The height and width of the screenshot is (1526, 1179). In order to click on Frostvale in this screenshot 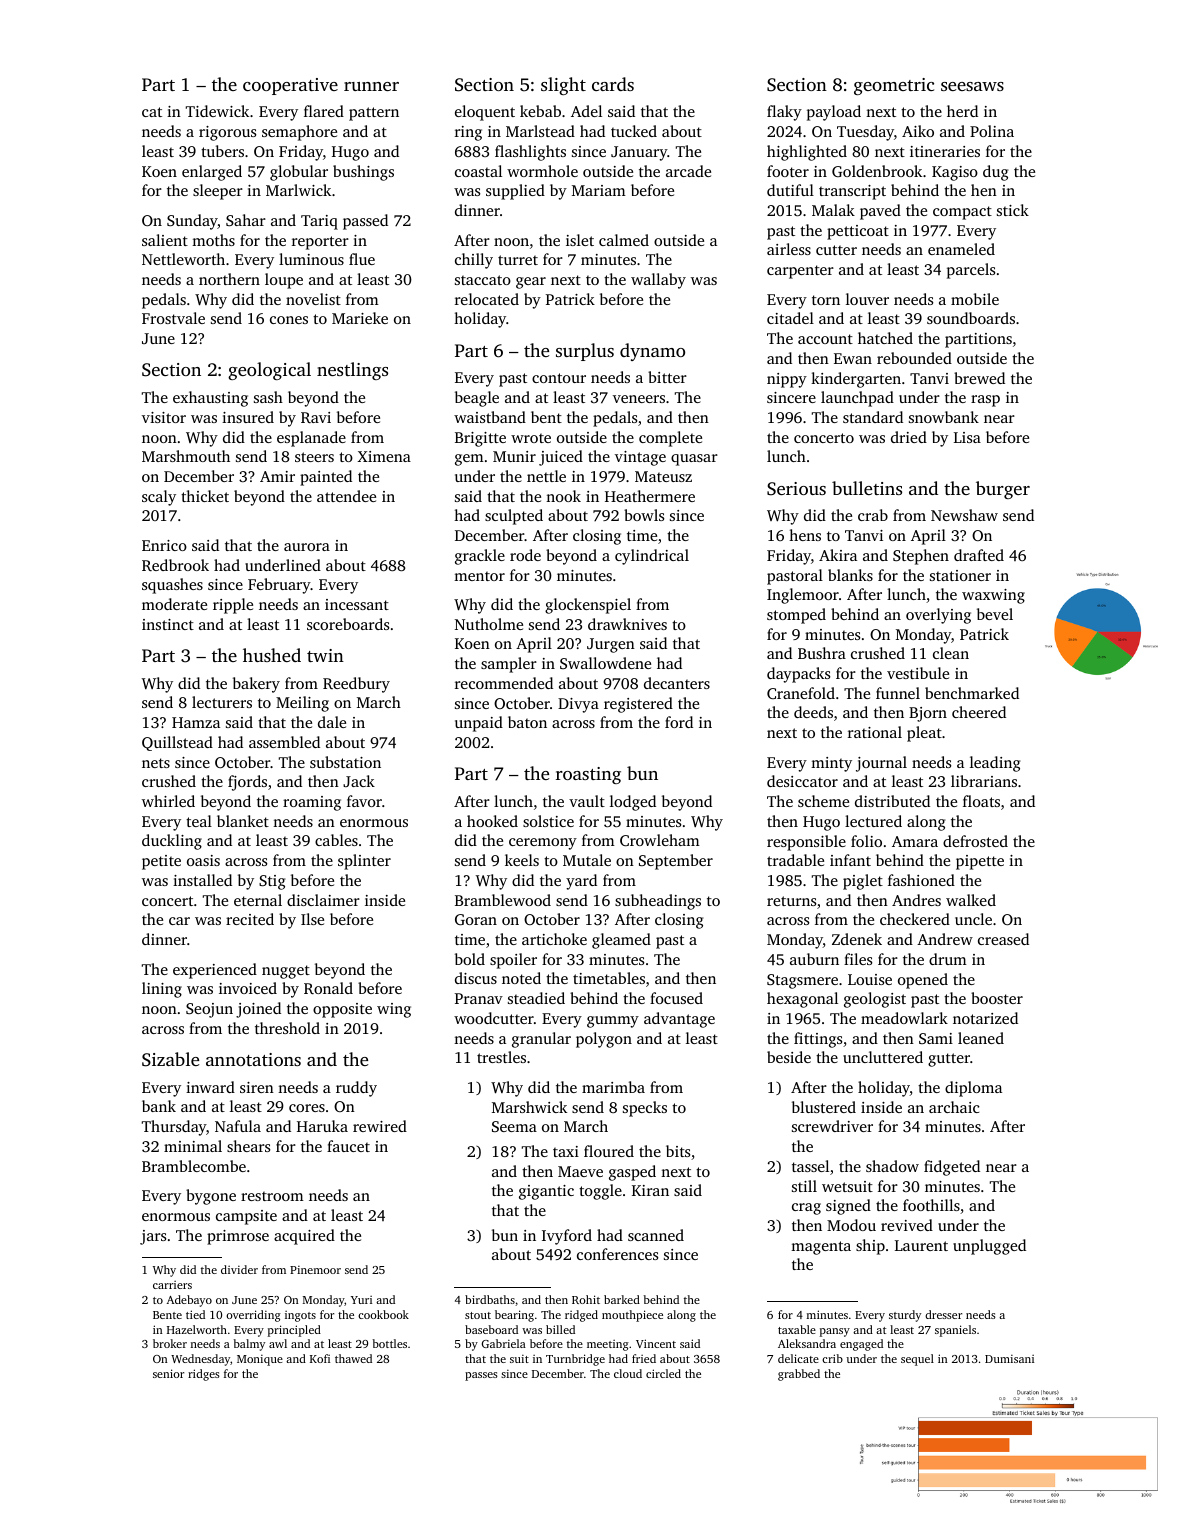, I will do `click(173, 318)`.
